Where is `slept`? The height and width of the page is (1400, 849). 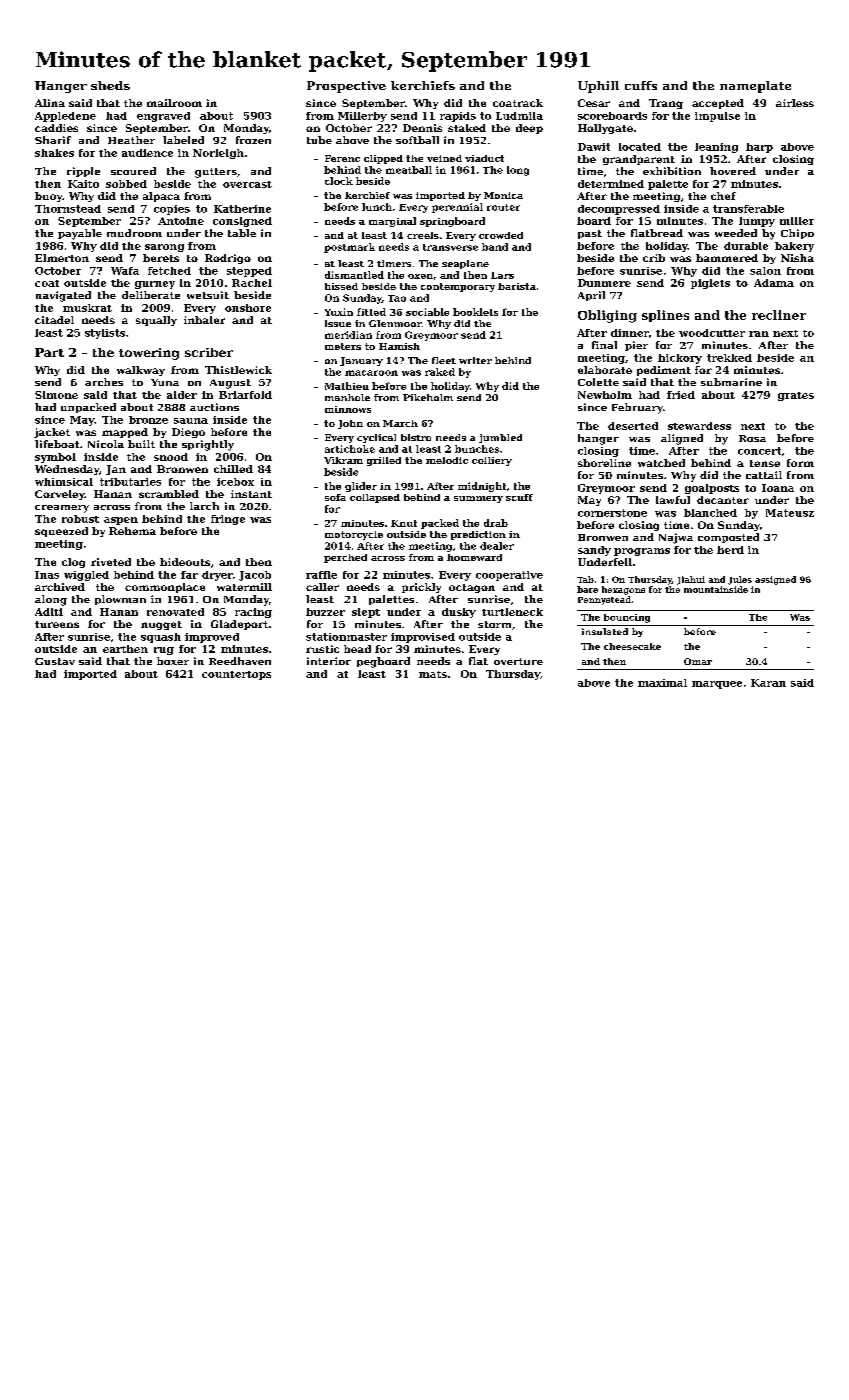 slept is located at coordinates (366, 613).
